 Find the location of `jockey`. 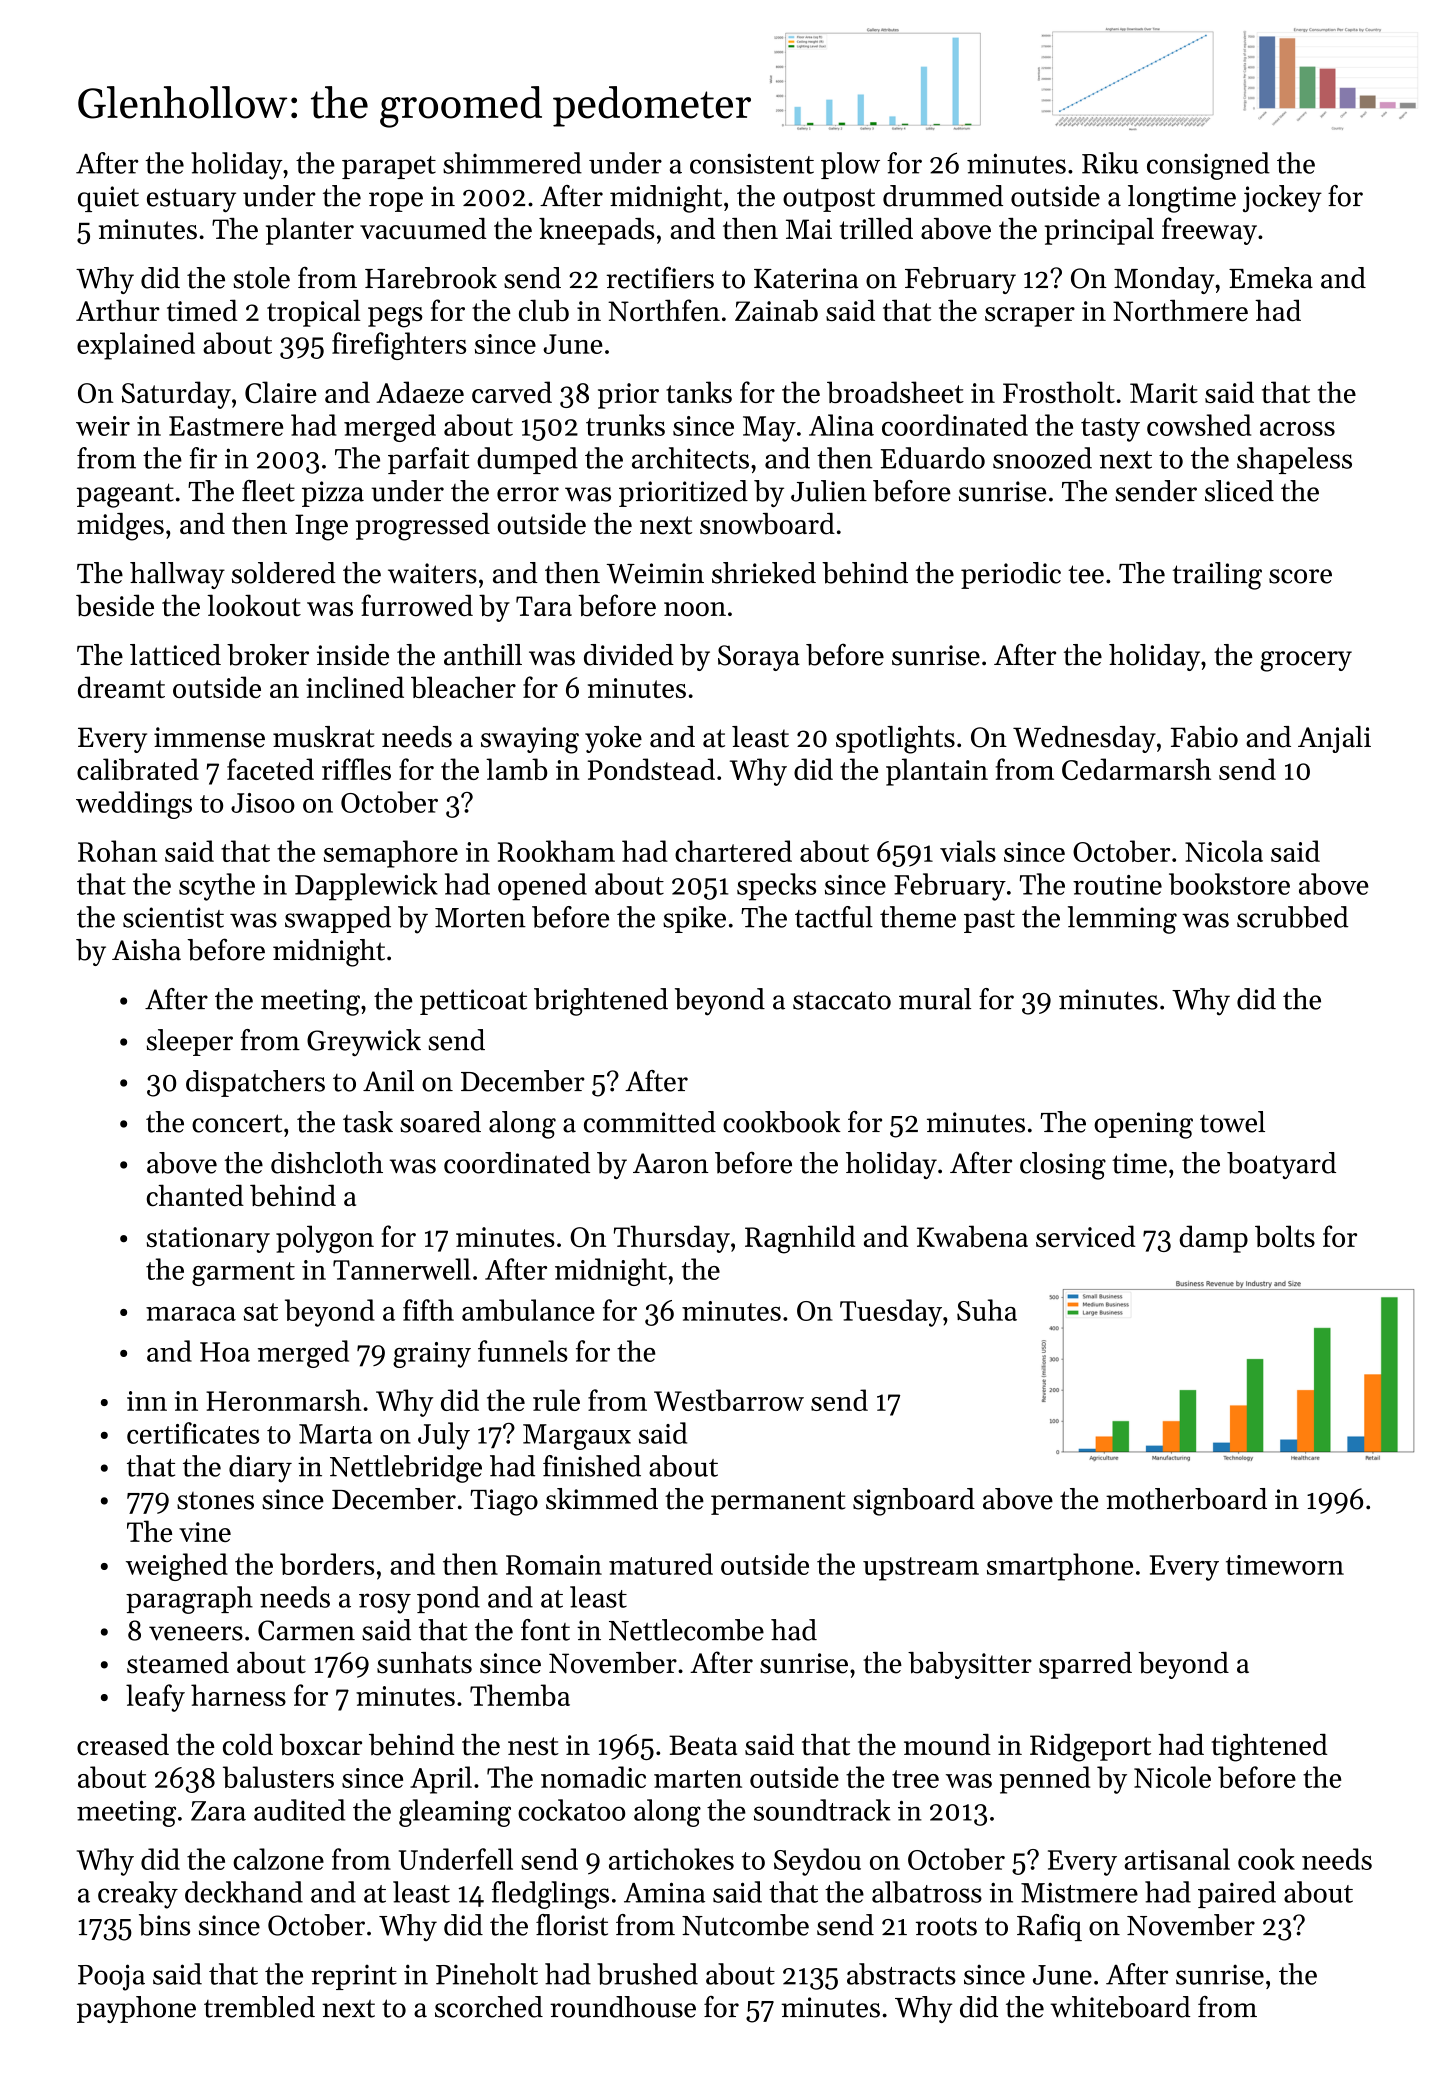

jockey is located at coordinates (1282, 198).
